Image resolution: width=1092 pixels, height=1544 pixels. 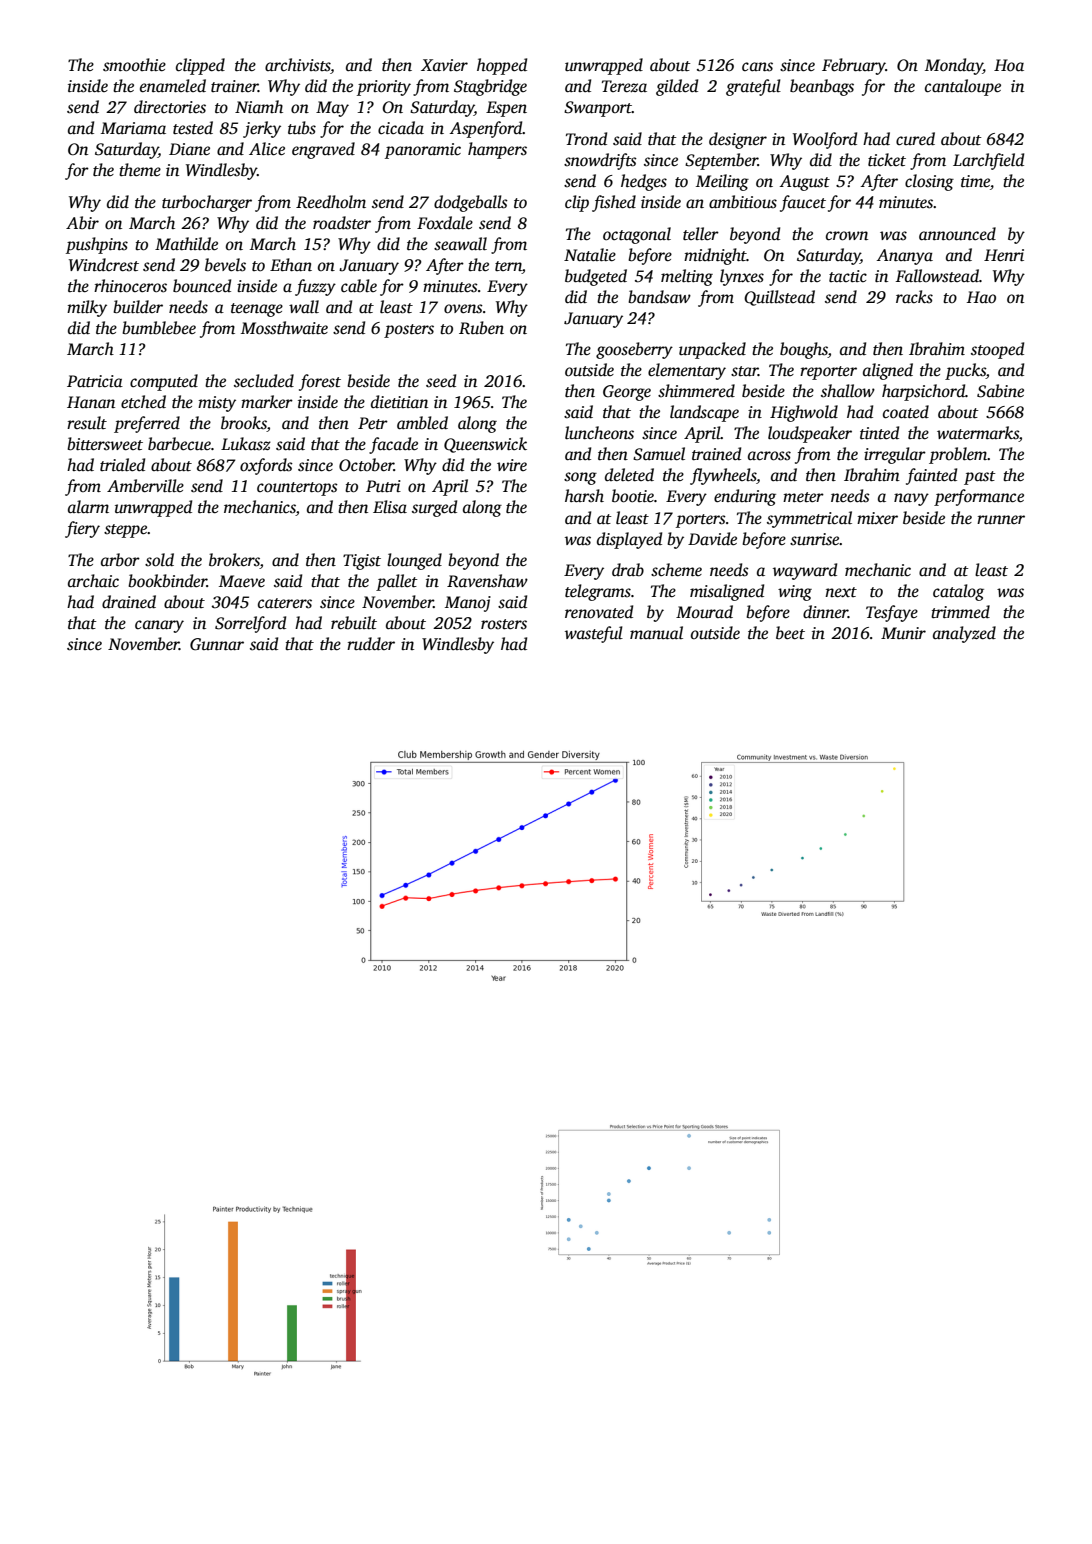 I want to click on surged, so click(x=434, y=508).
